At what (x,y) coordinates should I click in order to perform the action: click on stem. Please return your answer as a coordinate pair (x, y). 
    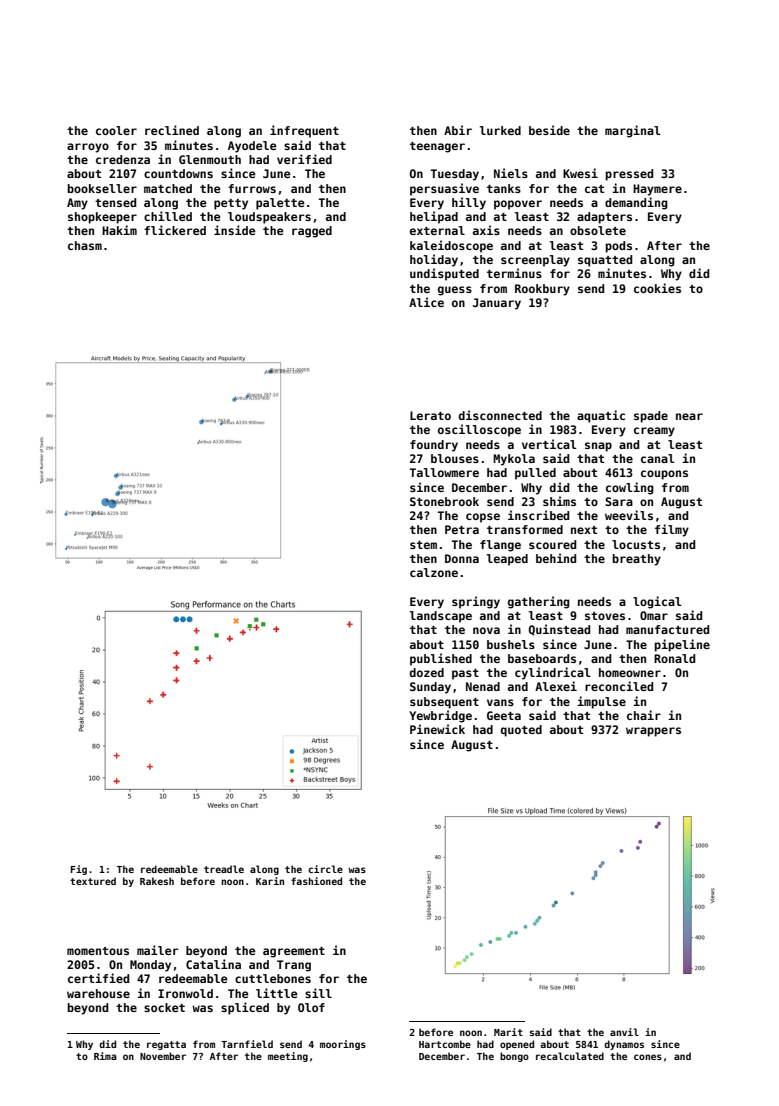
    Looking at the image, I should click on (423, 545).
